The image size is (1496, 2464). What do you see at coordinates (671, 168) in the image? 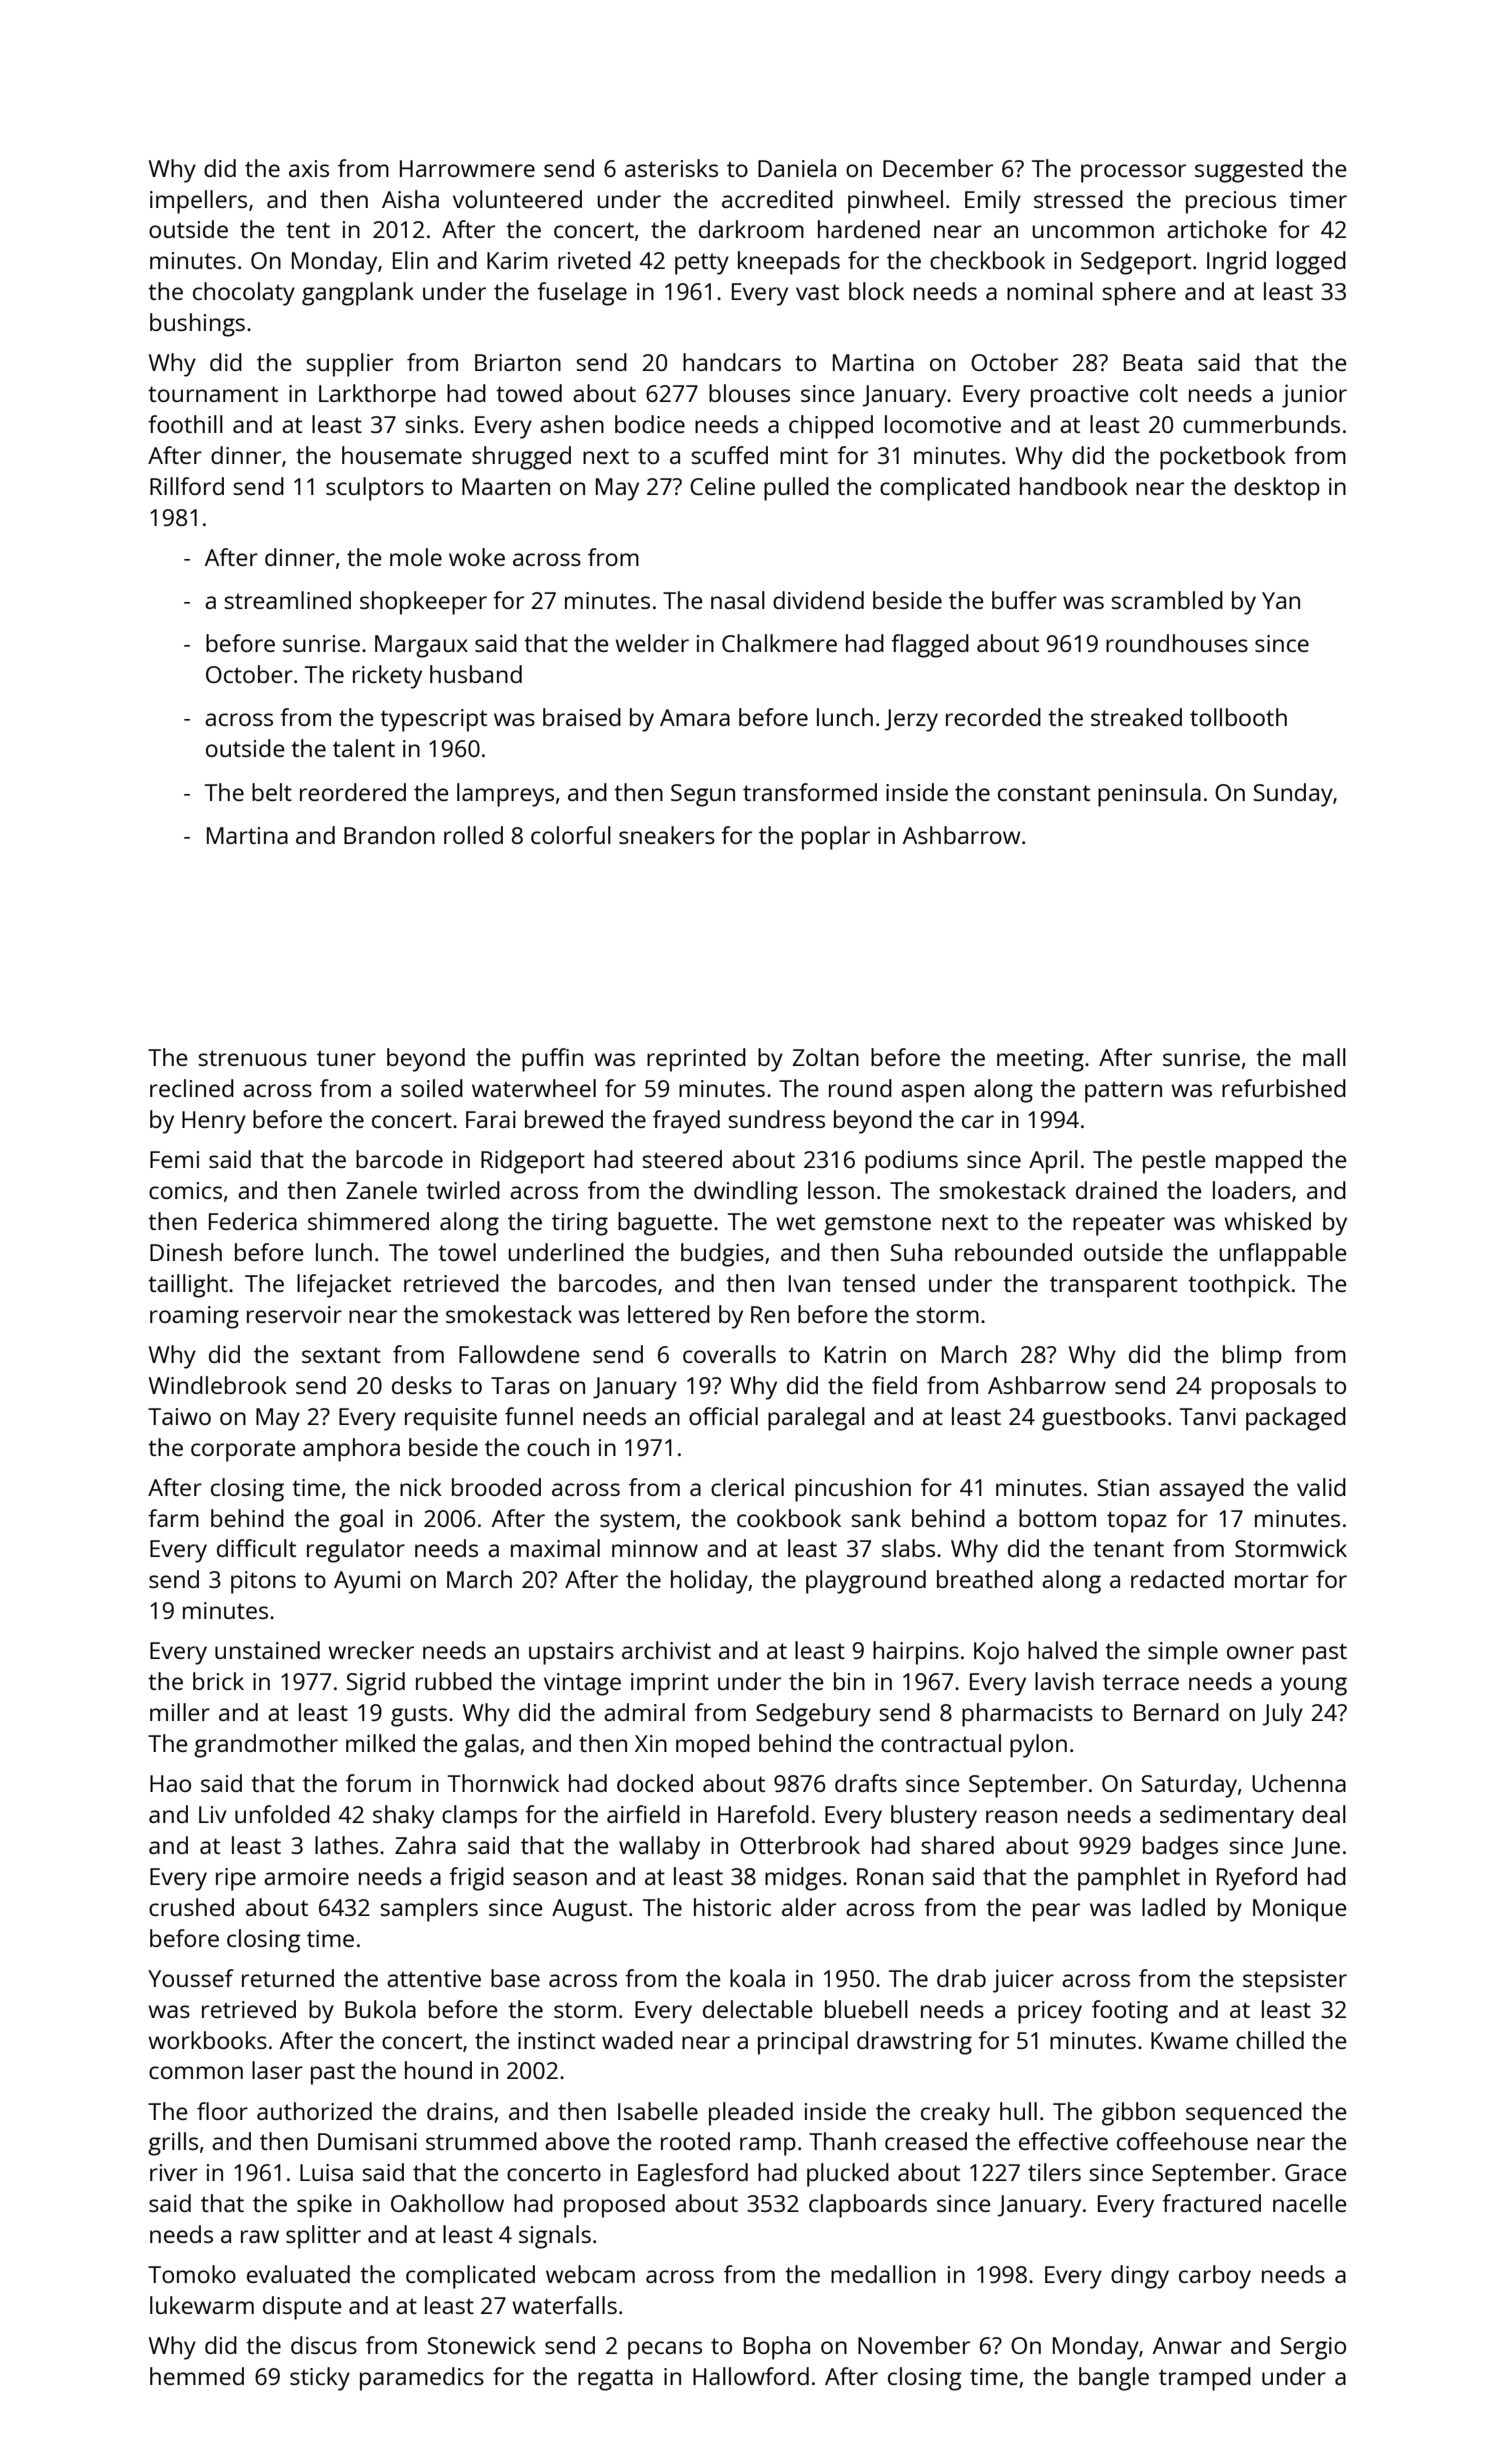
I see `asterisks` at bounding box center [671, 168].
